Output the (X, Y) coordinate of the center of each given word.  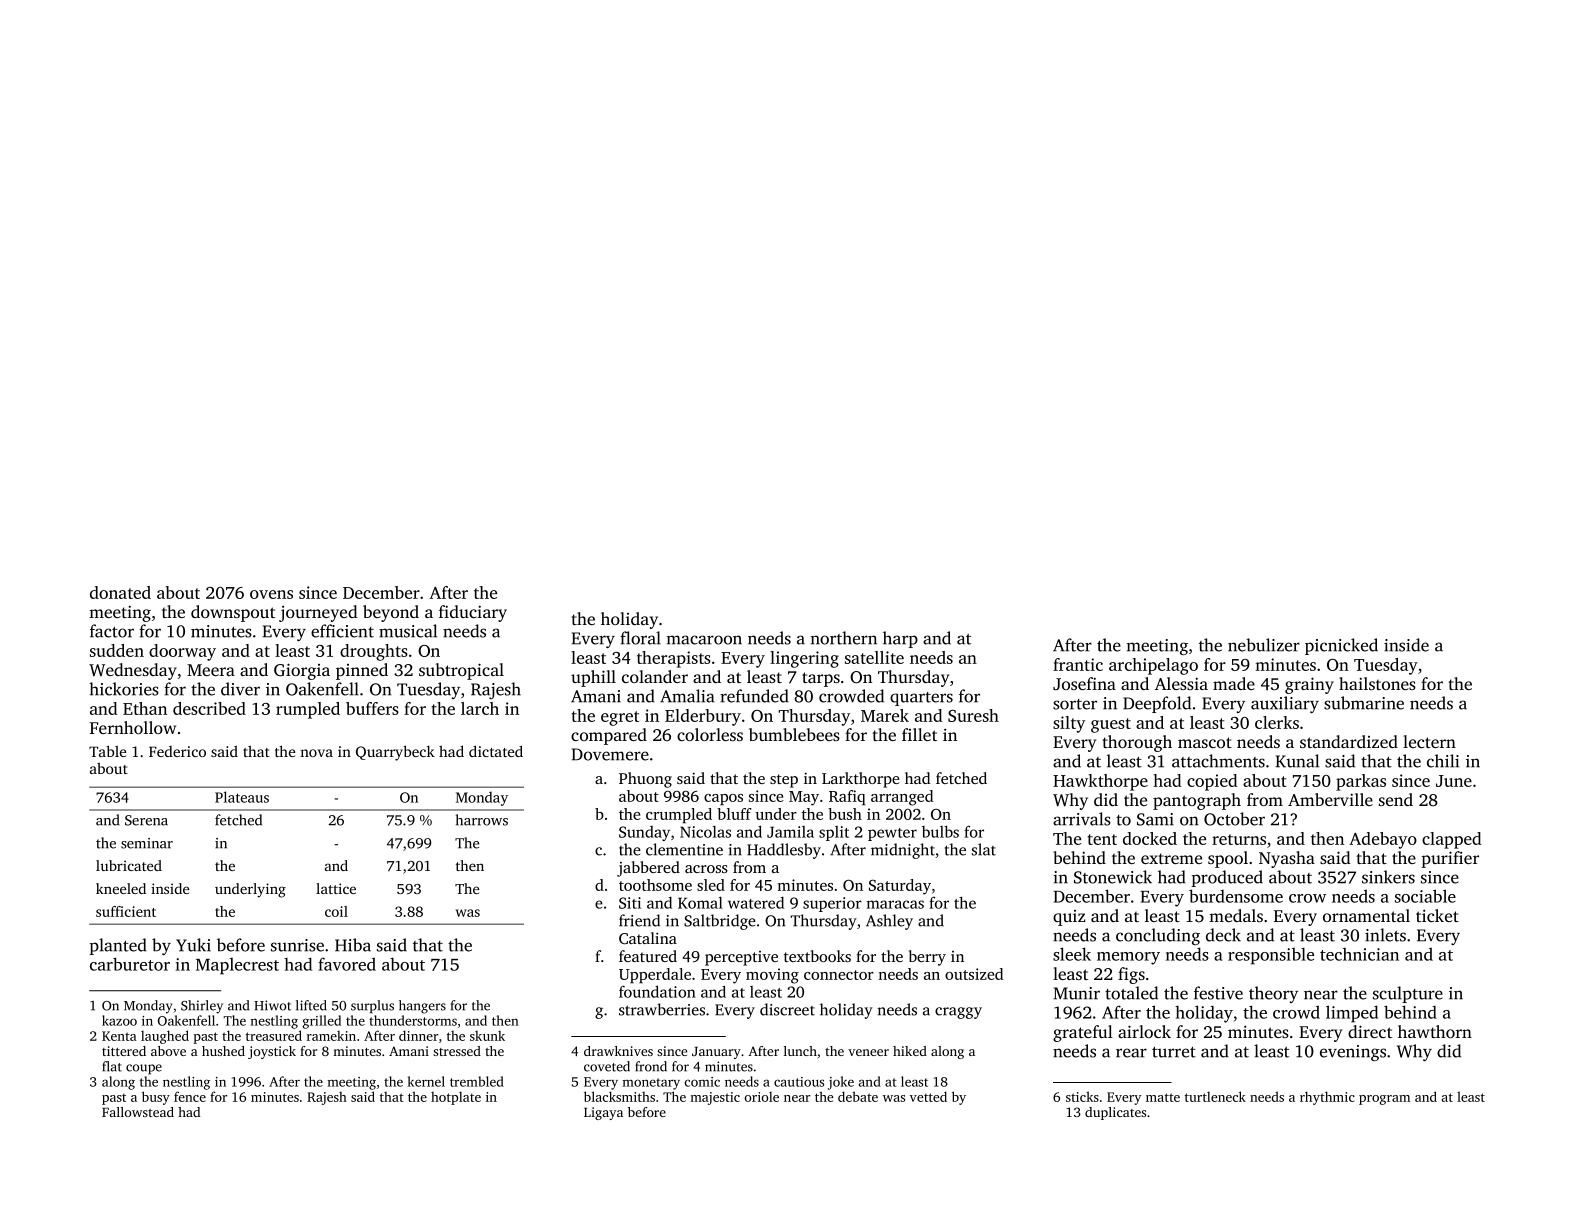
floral (640, 638)
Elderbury (703, 717)
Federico (177, 751)
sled (711, 885)
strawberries (662, 1009)
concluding (1158, 936)
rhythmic (1327, 1098)
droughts (374, 652)
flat (112, 1066)
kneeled (121, 888)
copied (1212, 782)
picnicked (1341, 646)
